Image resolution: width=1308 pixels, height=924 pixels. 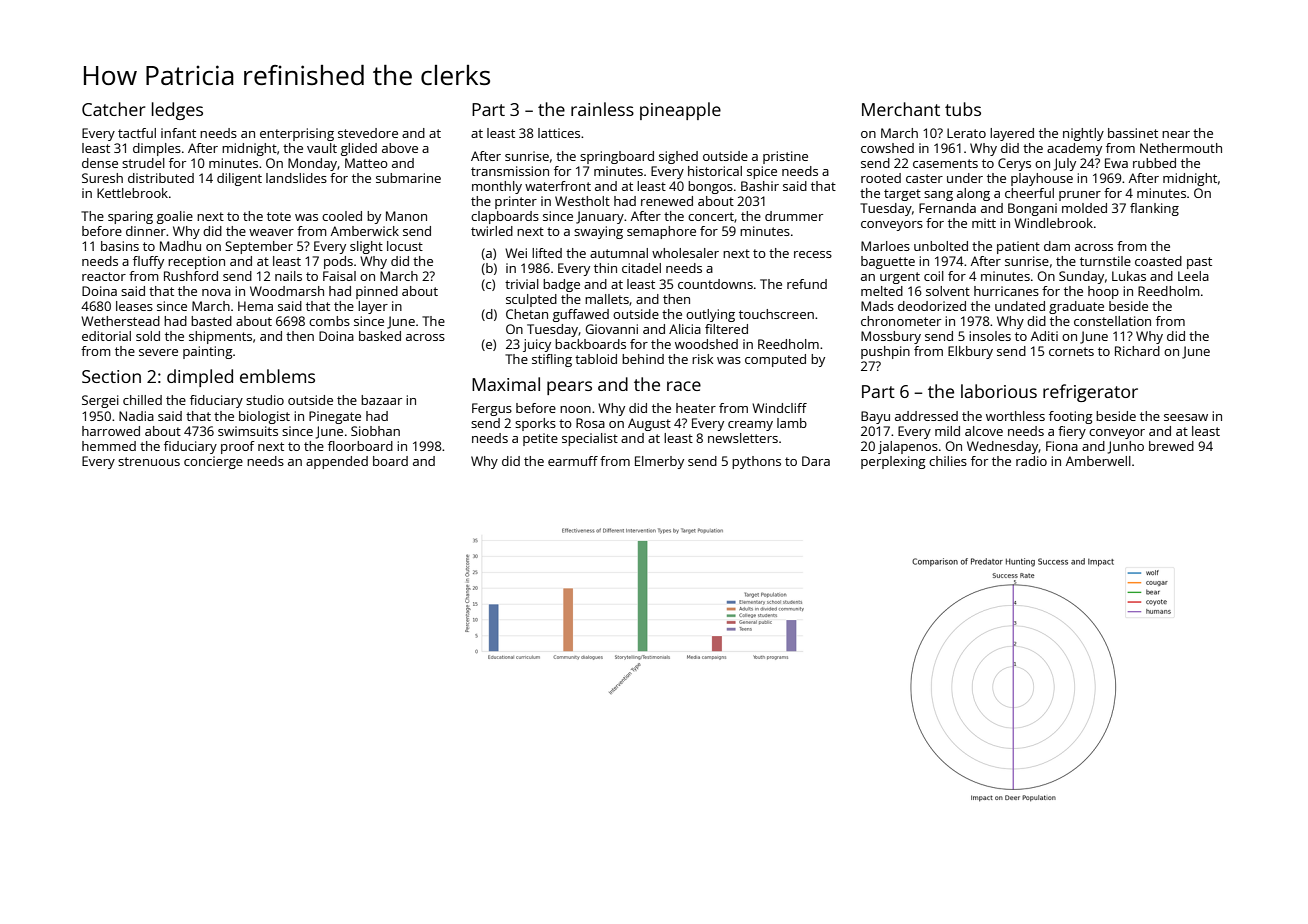 What do you see at coordinates (607, 299) in the screenshot?
I see `mallets` at bounding box center [607, 299].
